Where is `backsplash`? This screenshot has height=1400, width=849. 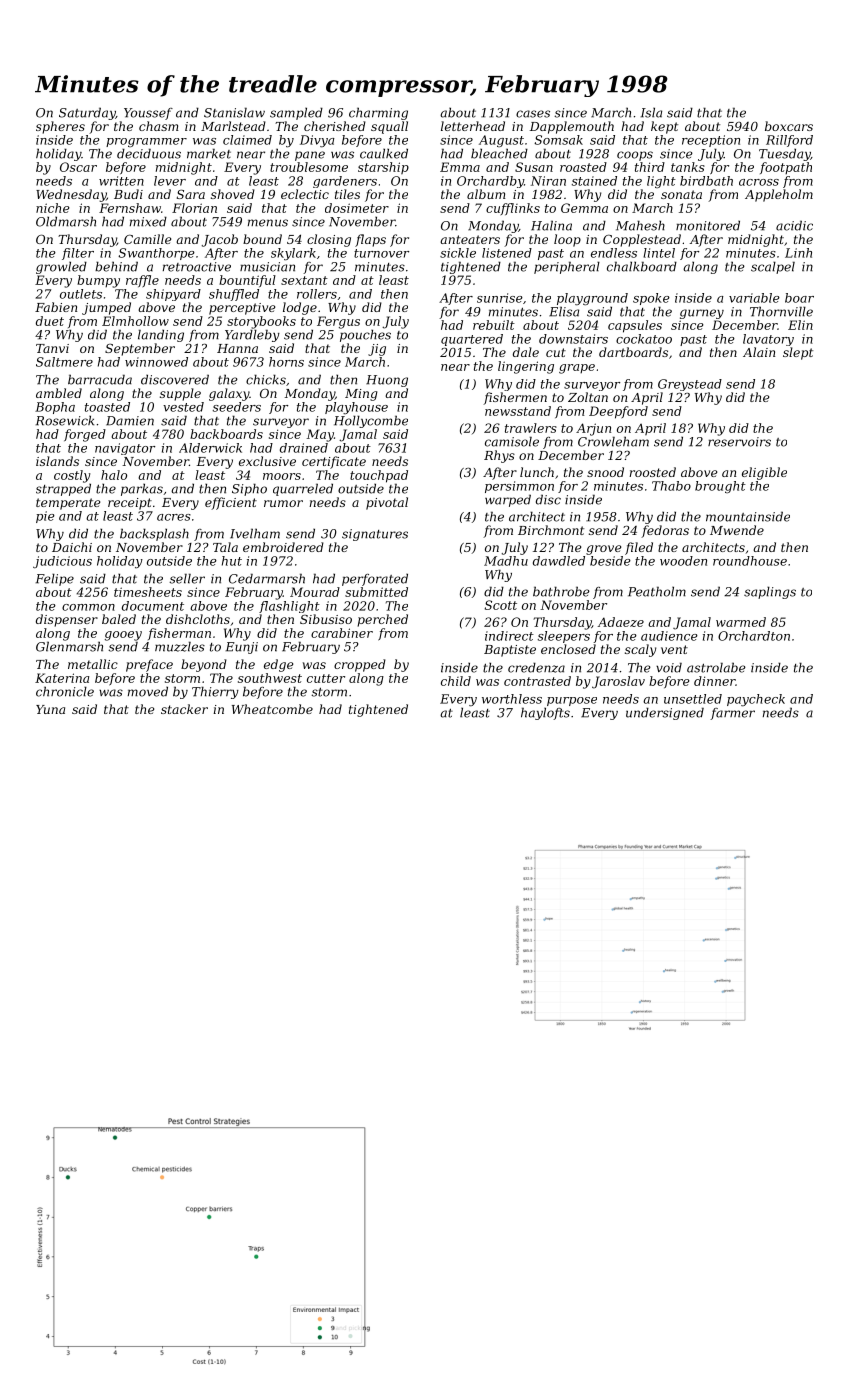 backsplash is located at coordinates (154, 534).
